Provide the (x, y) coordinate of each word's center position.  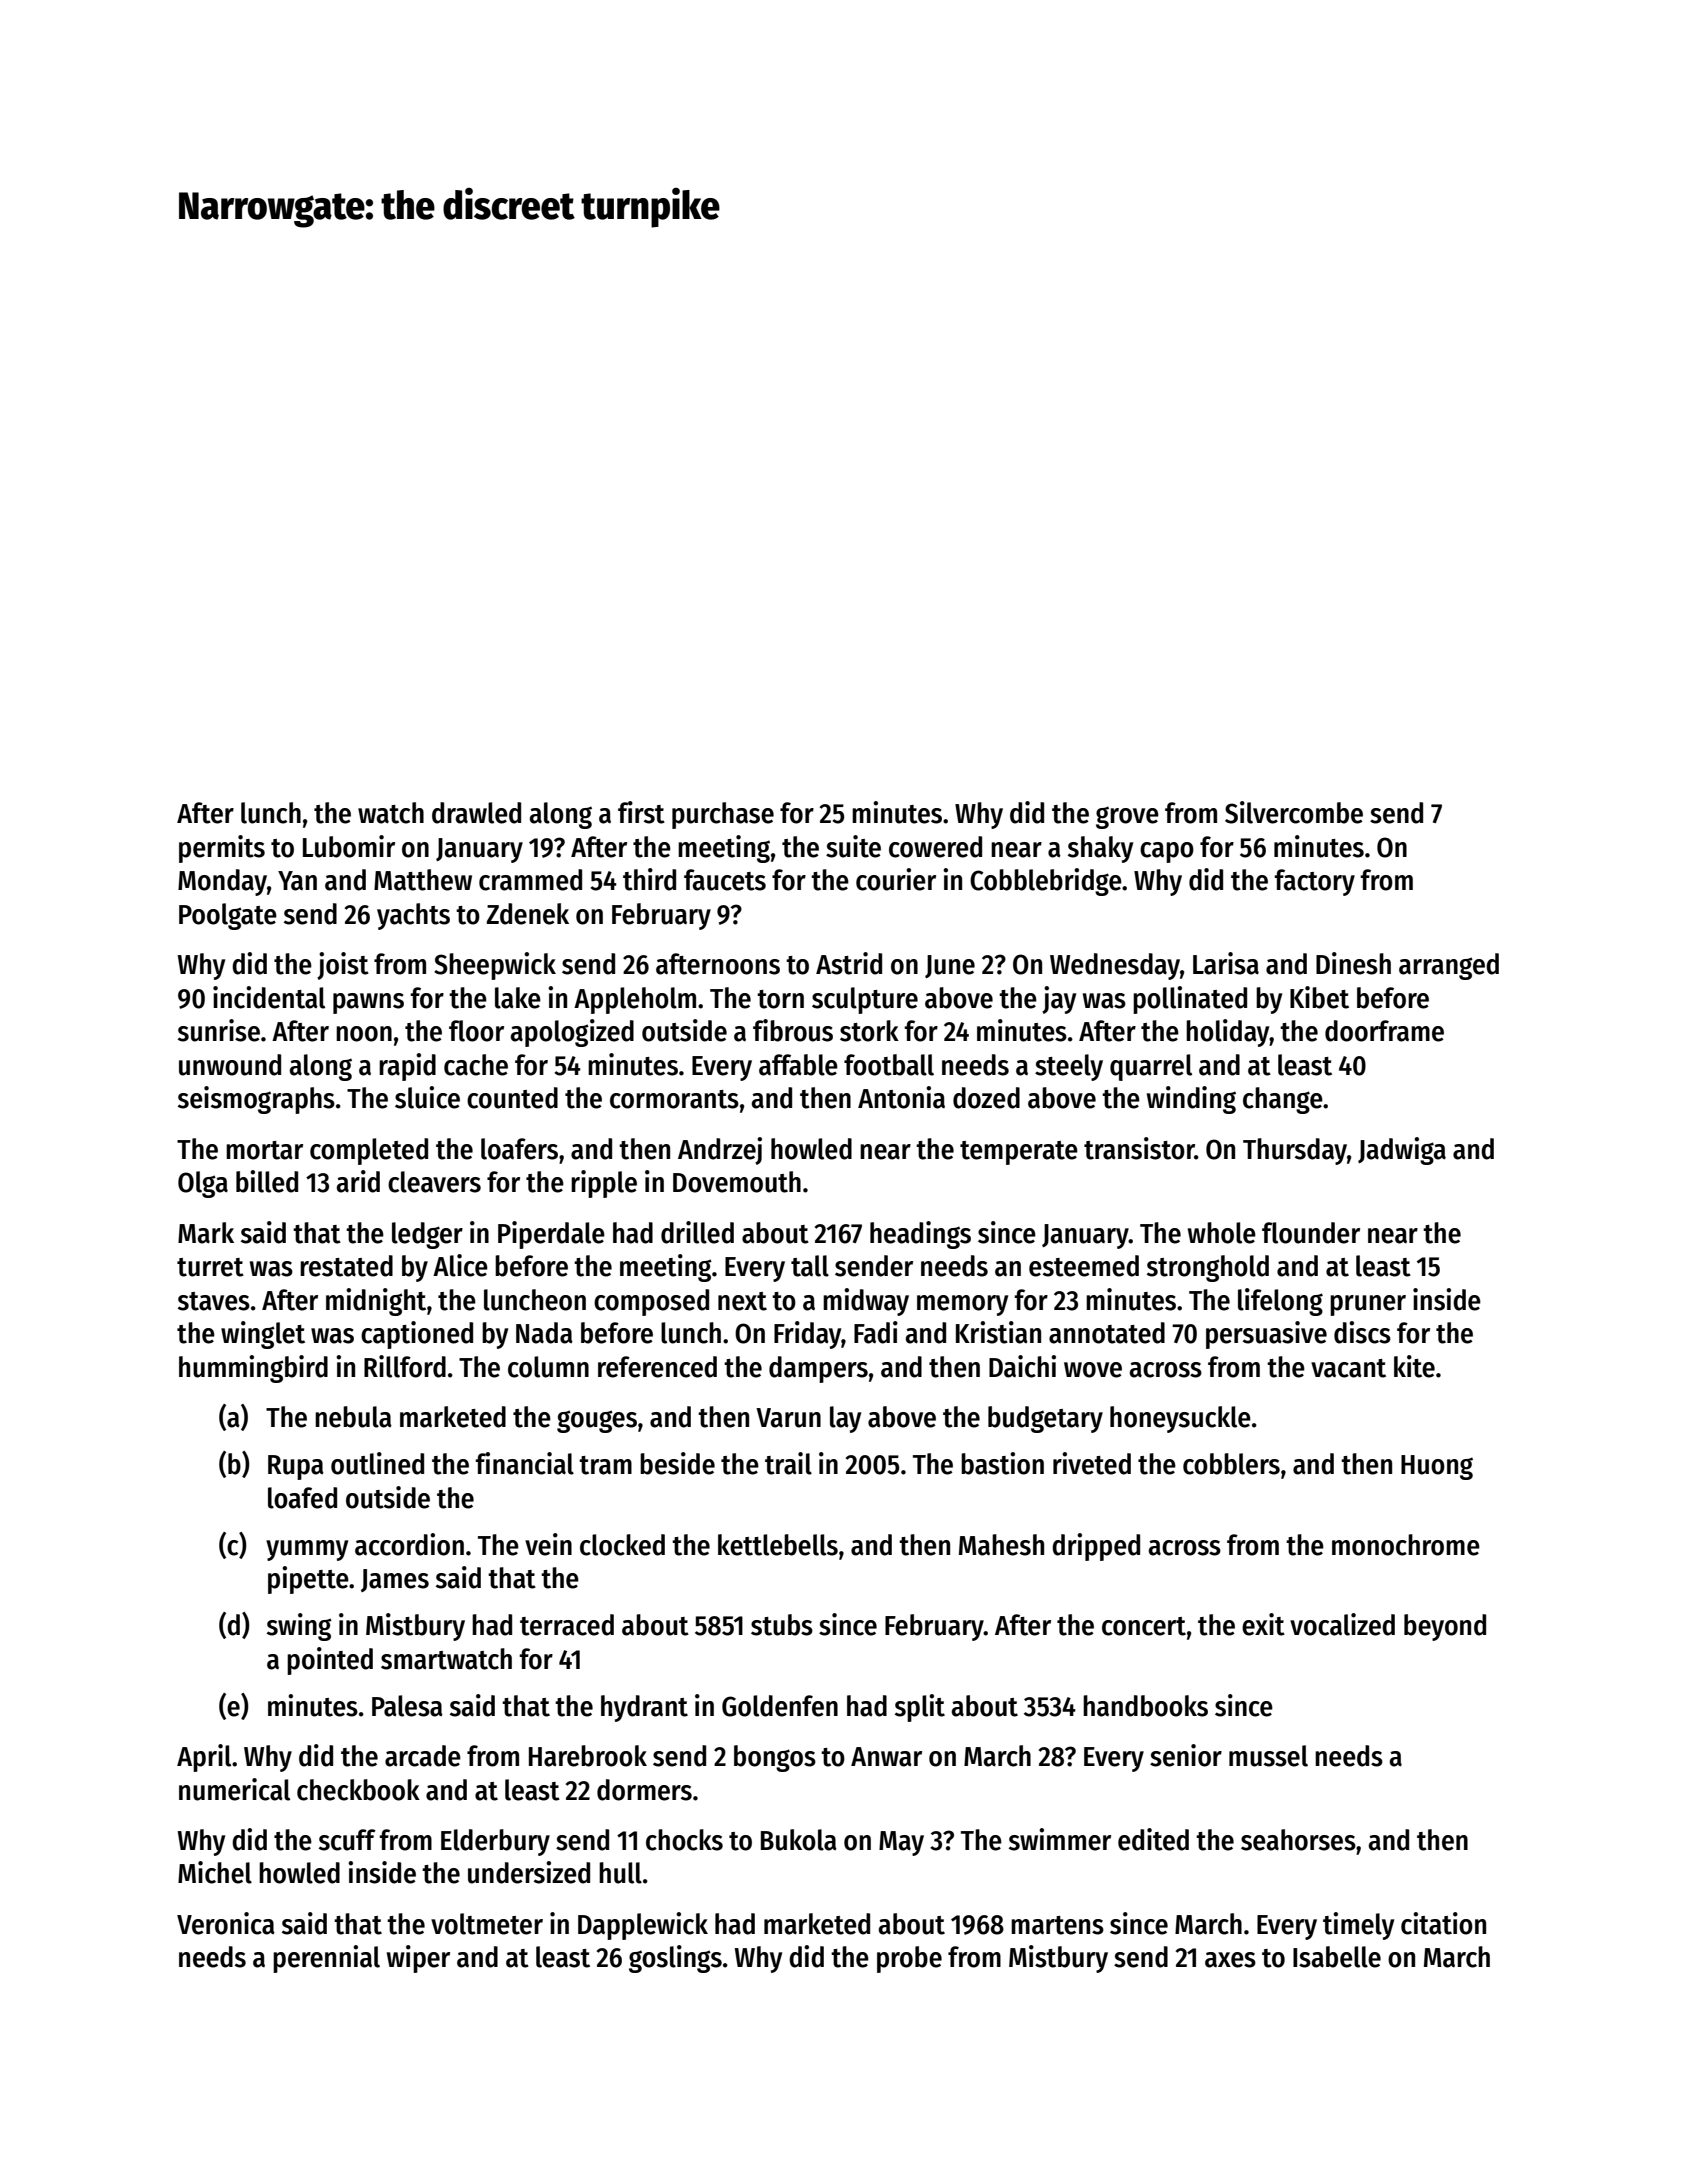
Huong (1437, 1467)
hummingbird (253, 1369)
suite (853, 846)
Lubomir (349, 846)
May (901, 1843)
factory (1314, 882)
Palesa (407, 1706)
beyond (1445, 1627)
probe (909, 1959)
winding (1191, 1100)
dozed (986, 1098)
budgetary (1045, 1419)
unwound (230, 1065)
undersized (529, 1872)
